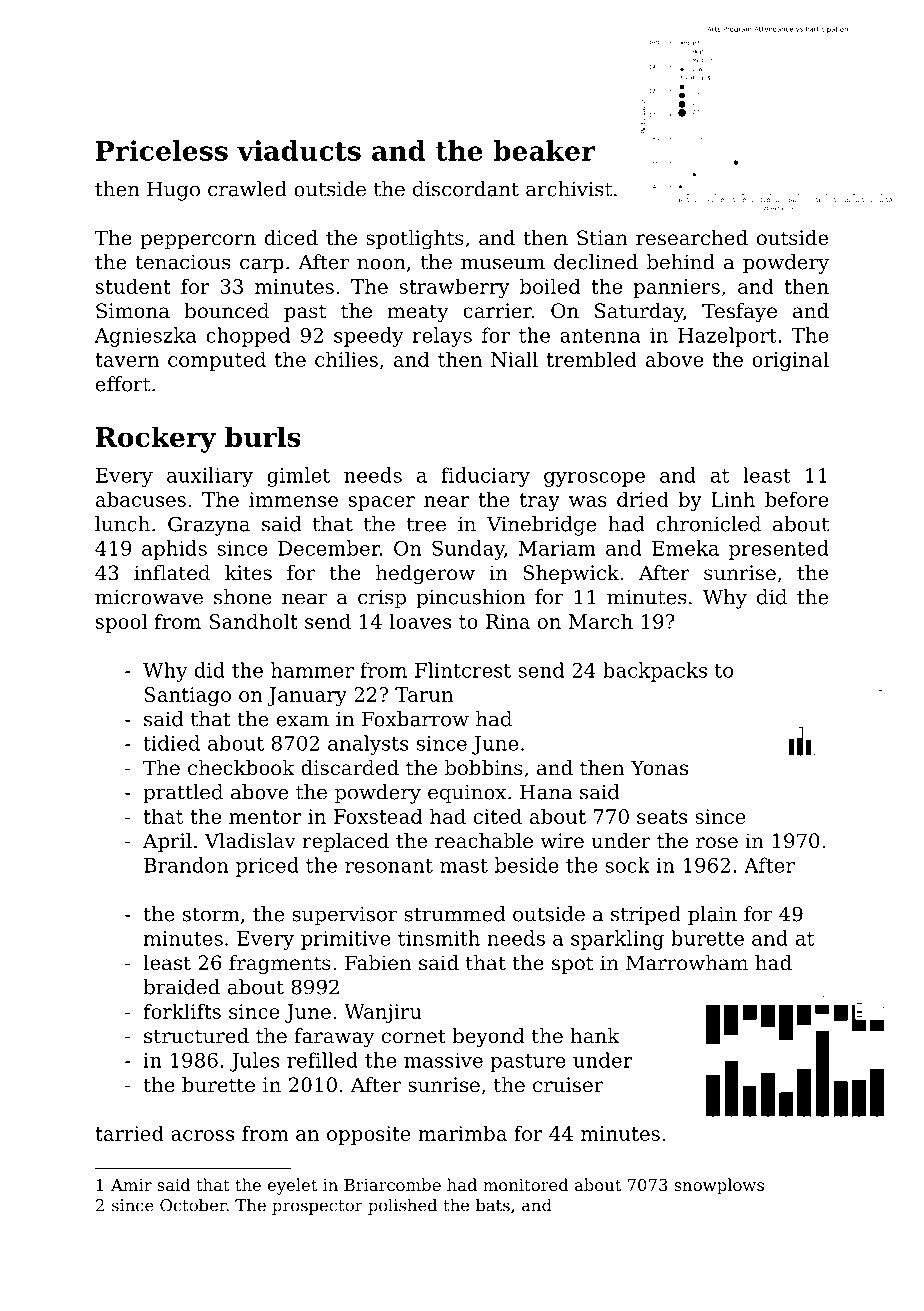  What do you see at coordinates (127, 360) in the screenshot?
I see `tavern` at bounding box center [127, 360].
